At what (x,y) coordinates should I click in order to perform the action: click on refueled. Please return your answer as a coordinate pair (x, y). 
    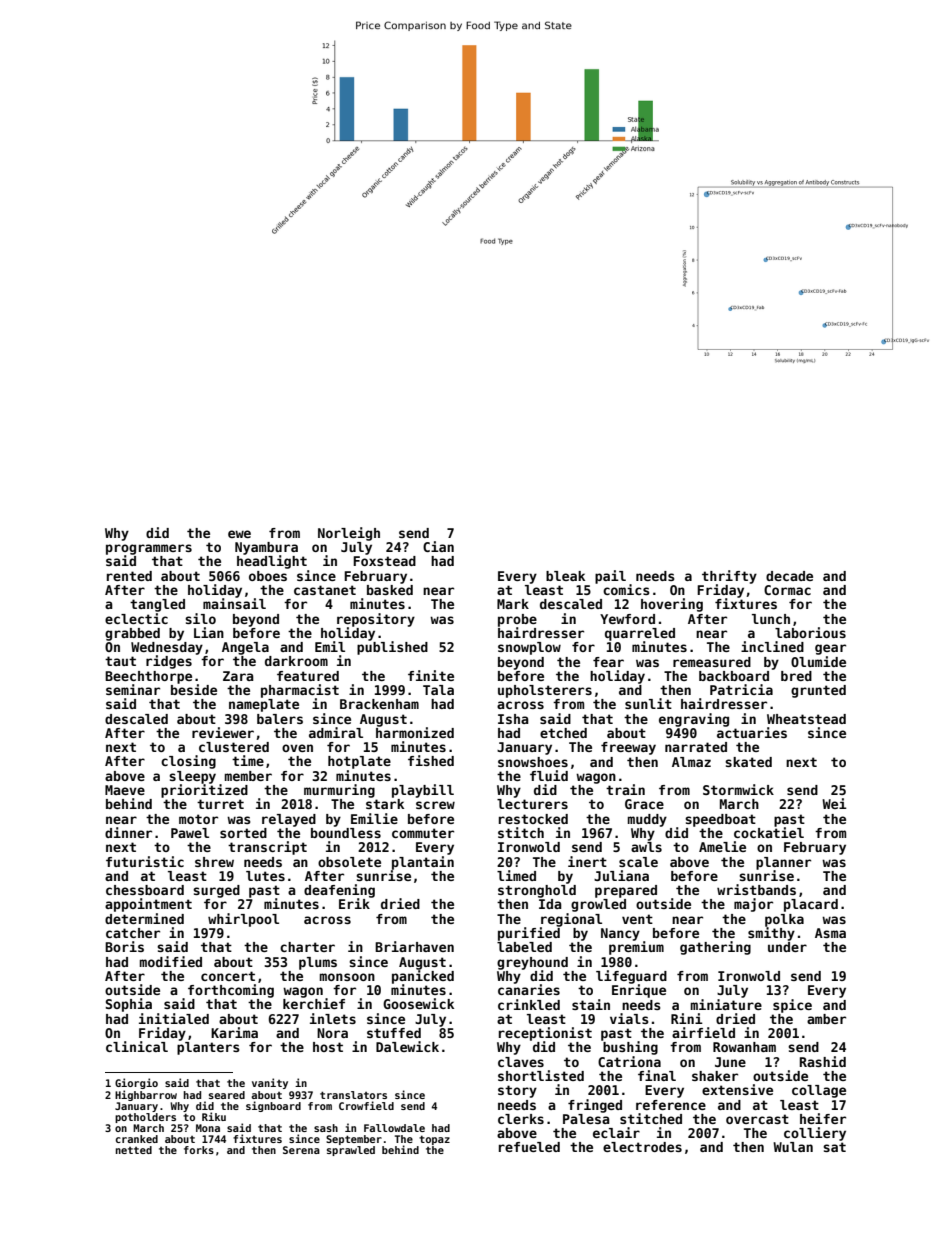
    Looking at the image, I should click on (529, 1147).
